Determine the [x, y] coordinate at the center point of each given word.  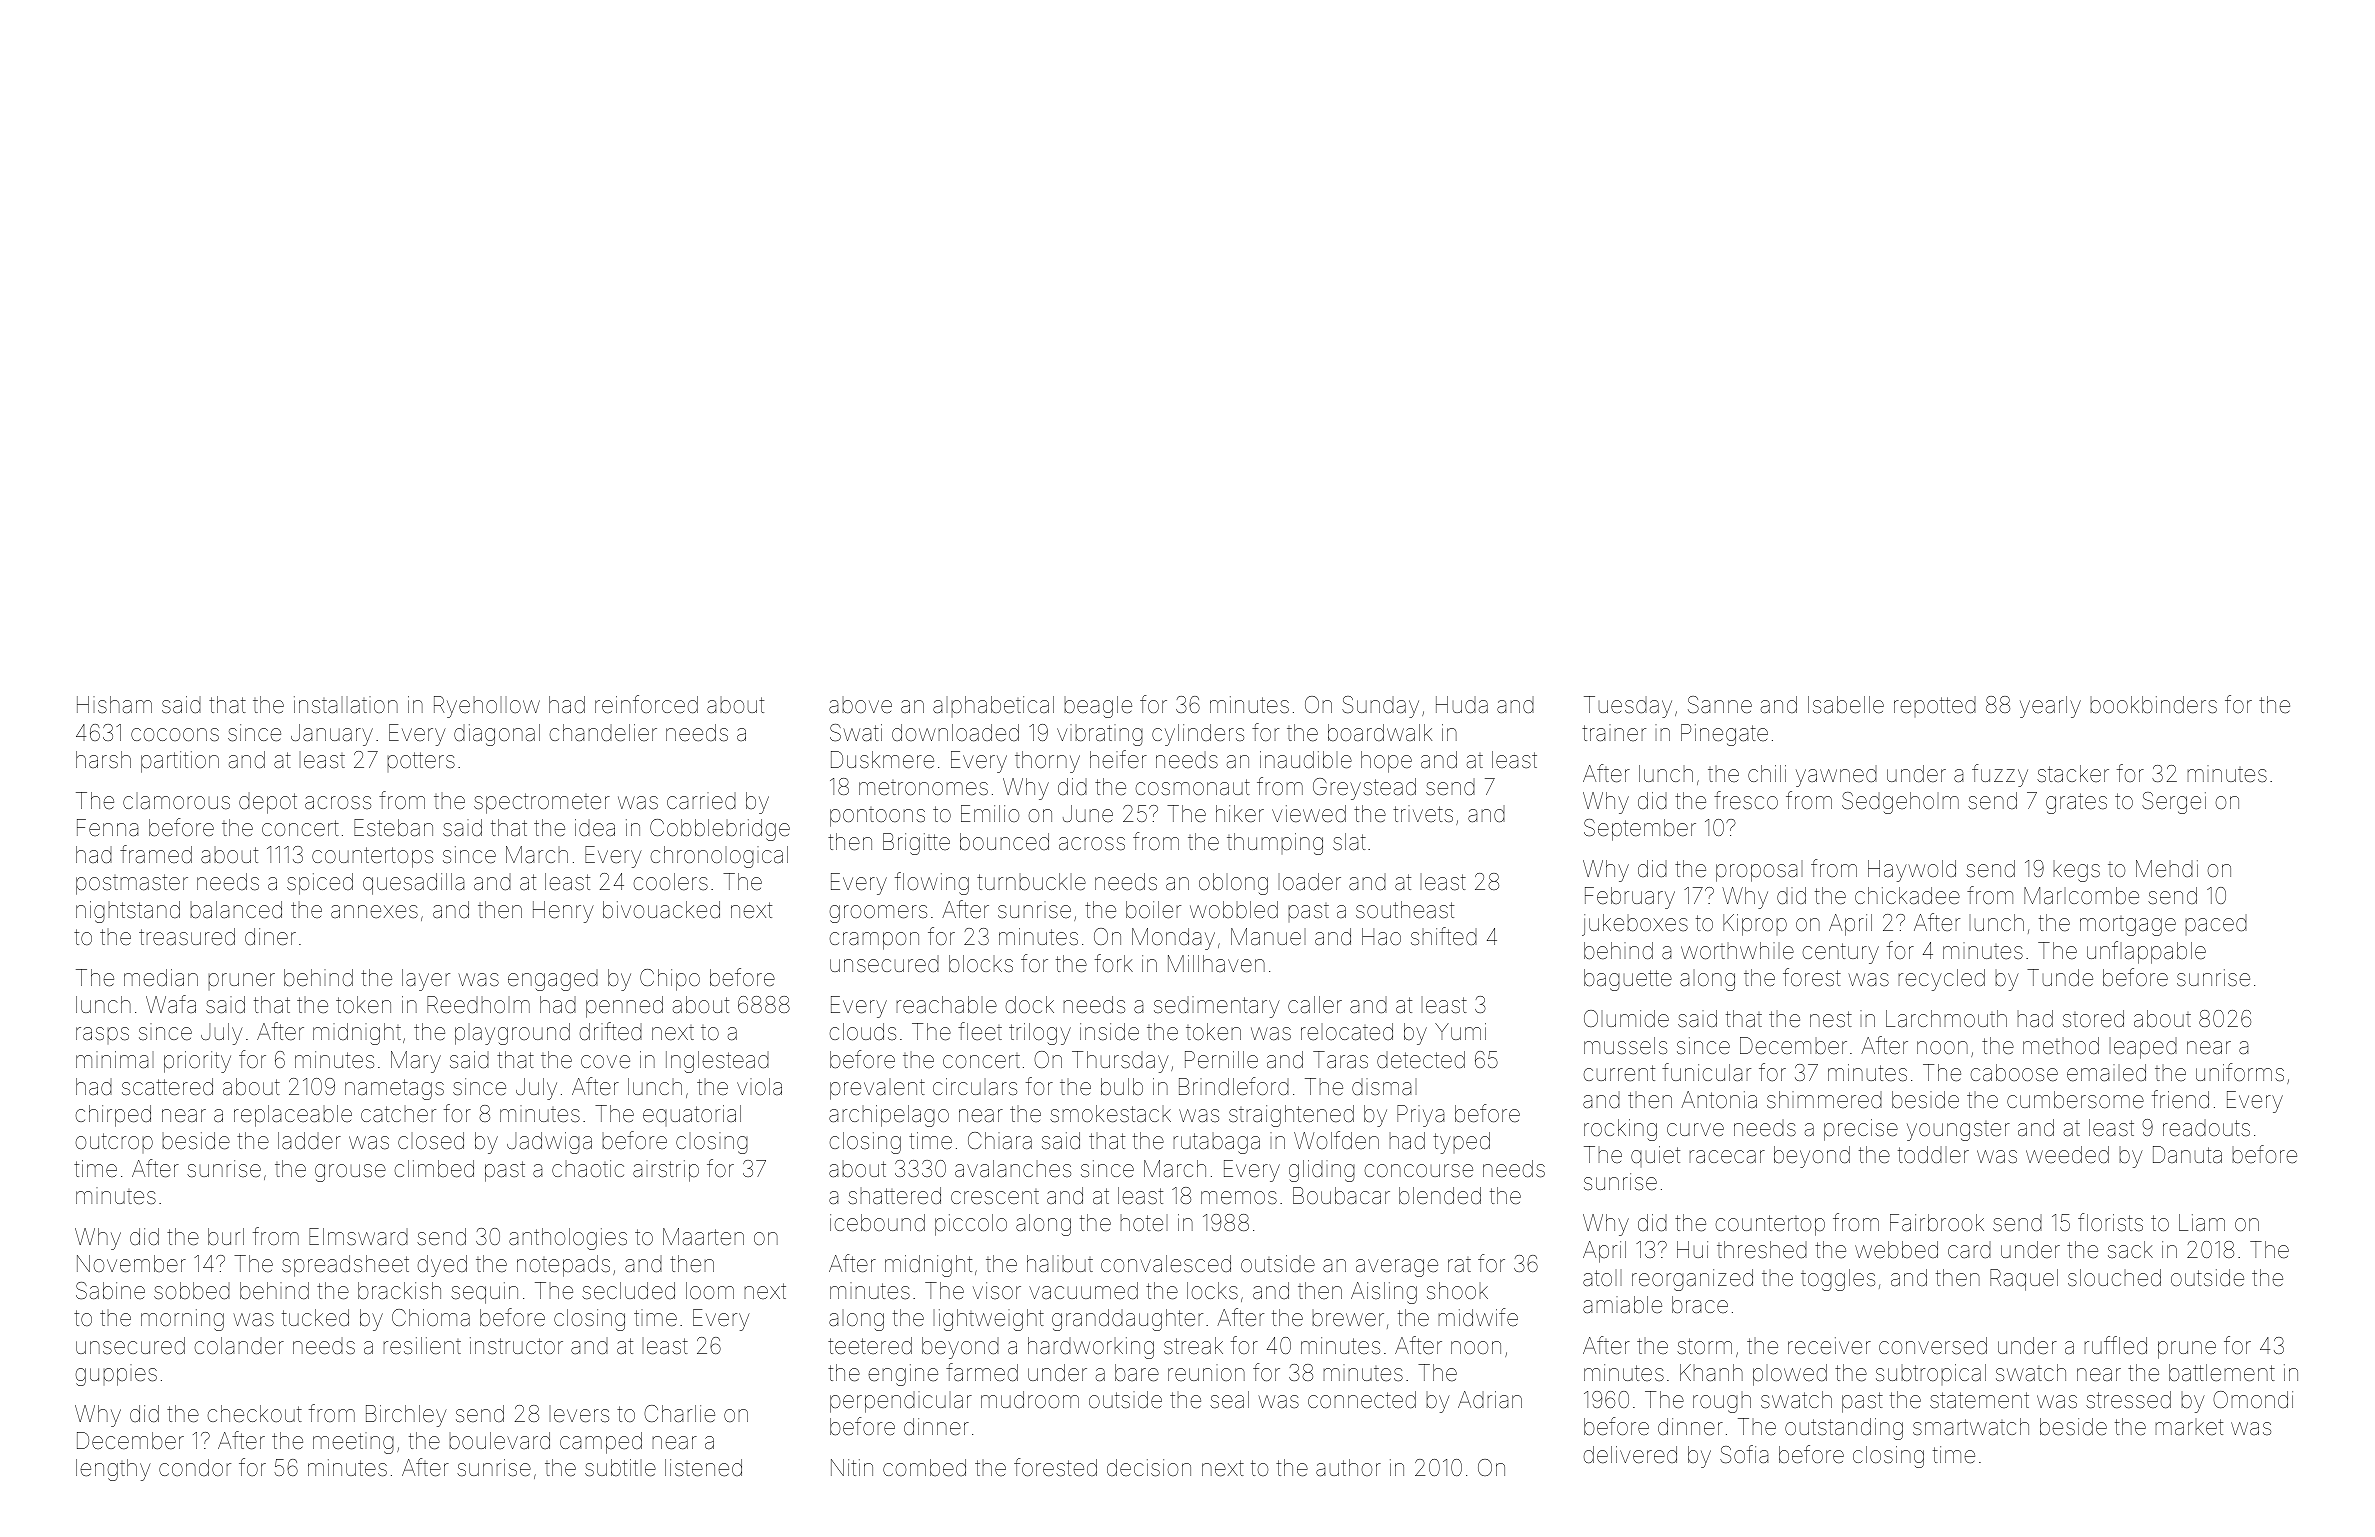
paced [2216, 924]
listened [703, 1468]
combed [924, 1468]
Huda [1462, 705]
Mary [416, 1062]
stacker [2073, 774]
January [332, 735]
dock [1029, 1005]
